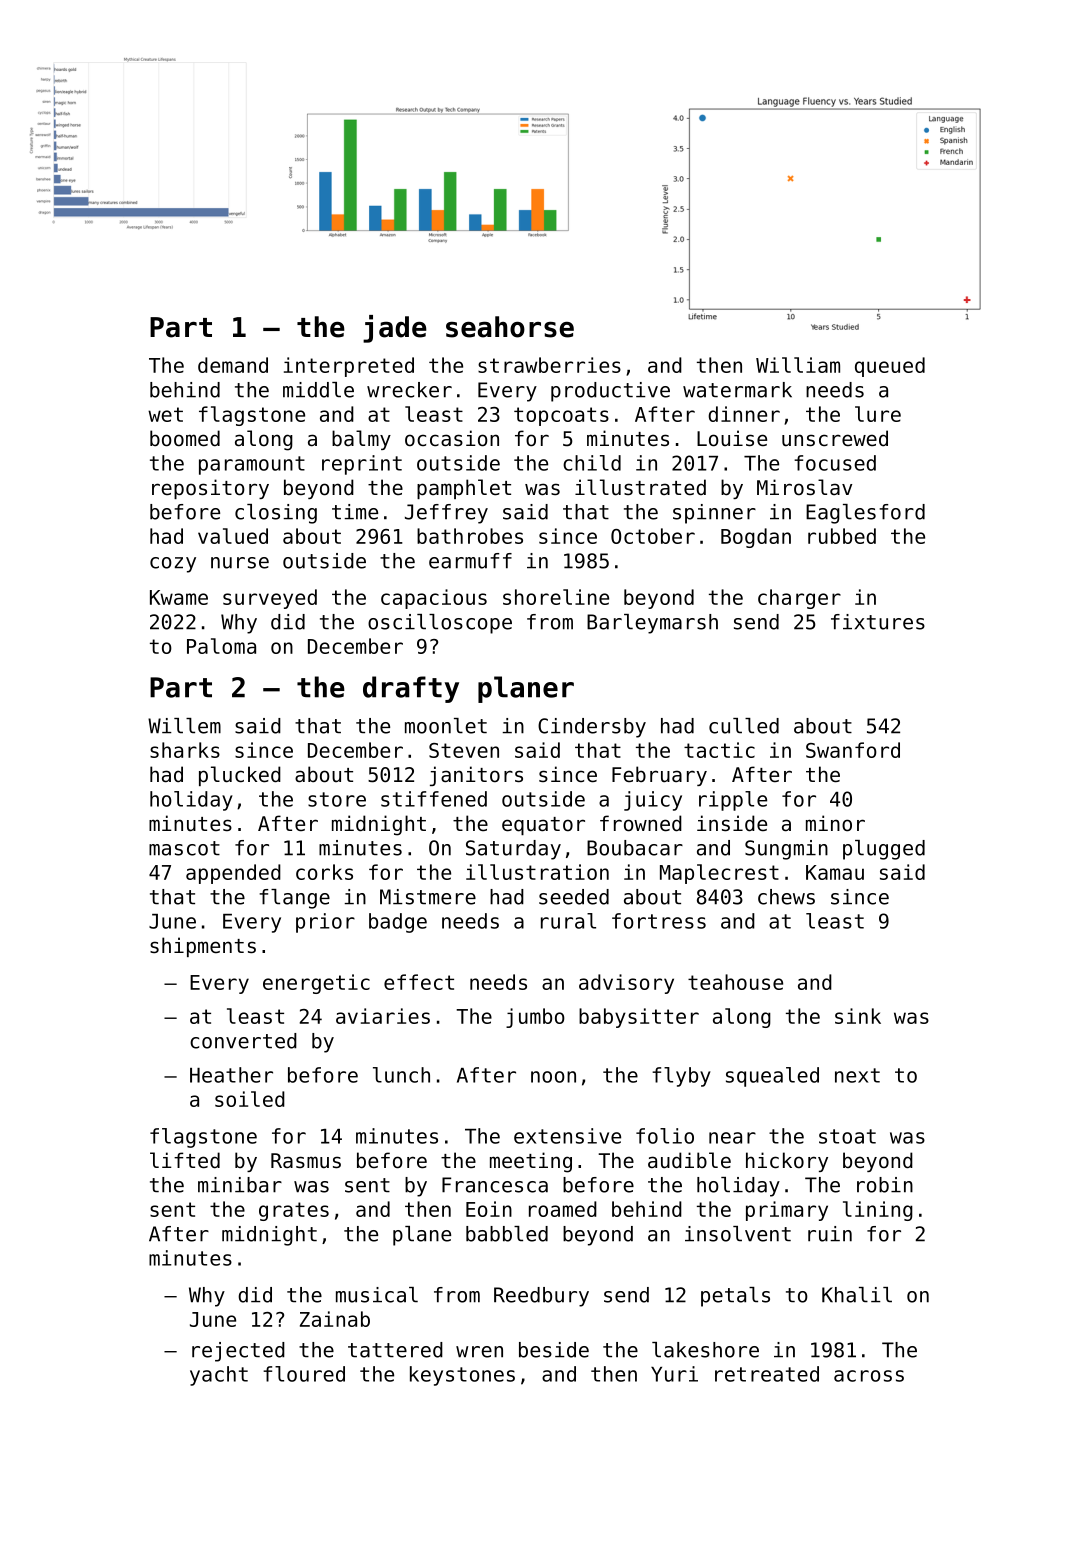 The height and width of the image is (1565, 1081). What do you see at coordinates (554, 1350) in the image?
I see `beside` at bounding box center [554, 1350].
